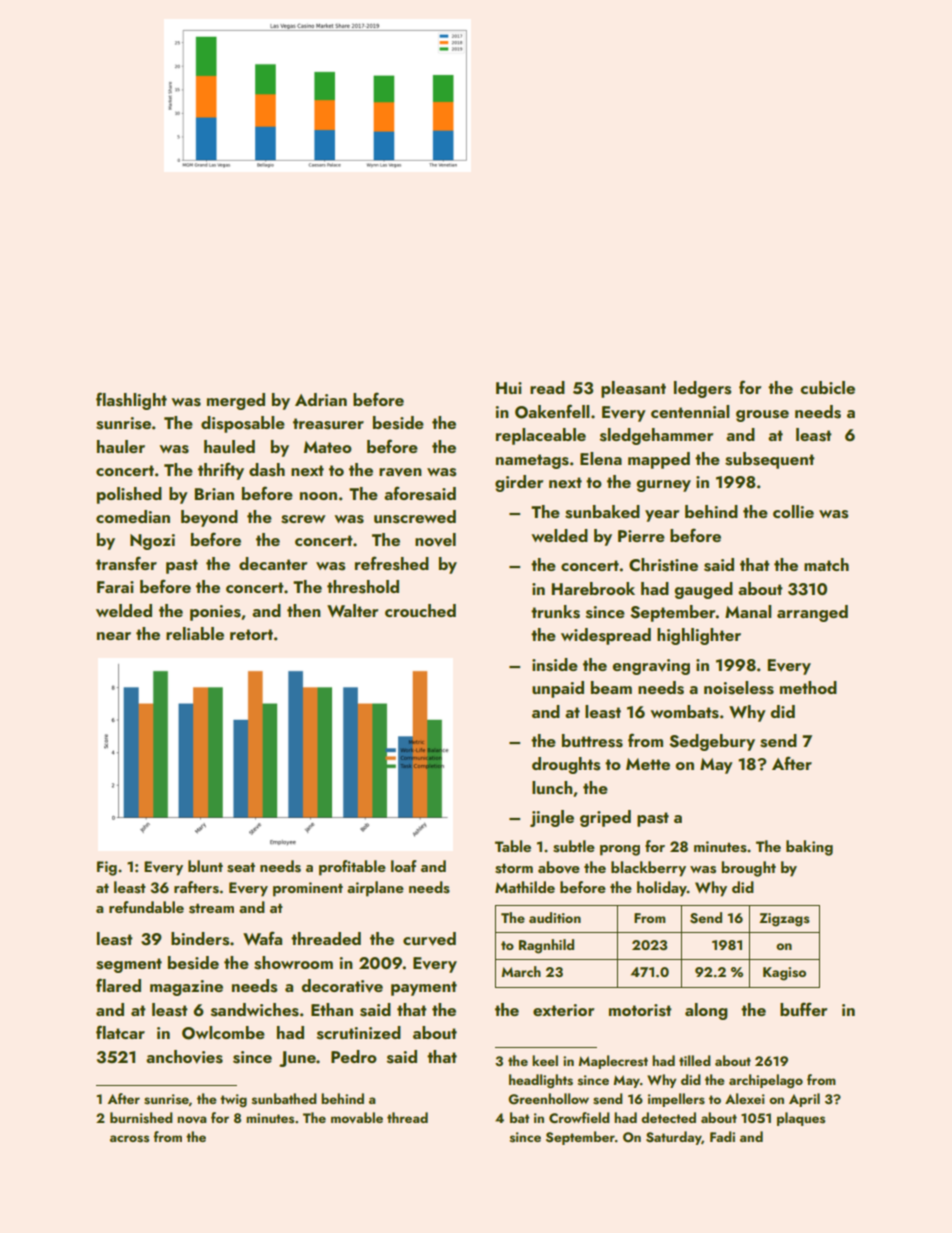  Describe the element at coordinates (659, 460) in the page. I see `mapped` at that location.
